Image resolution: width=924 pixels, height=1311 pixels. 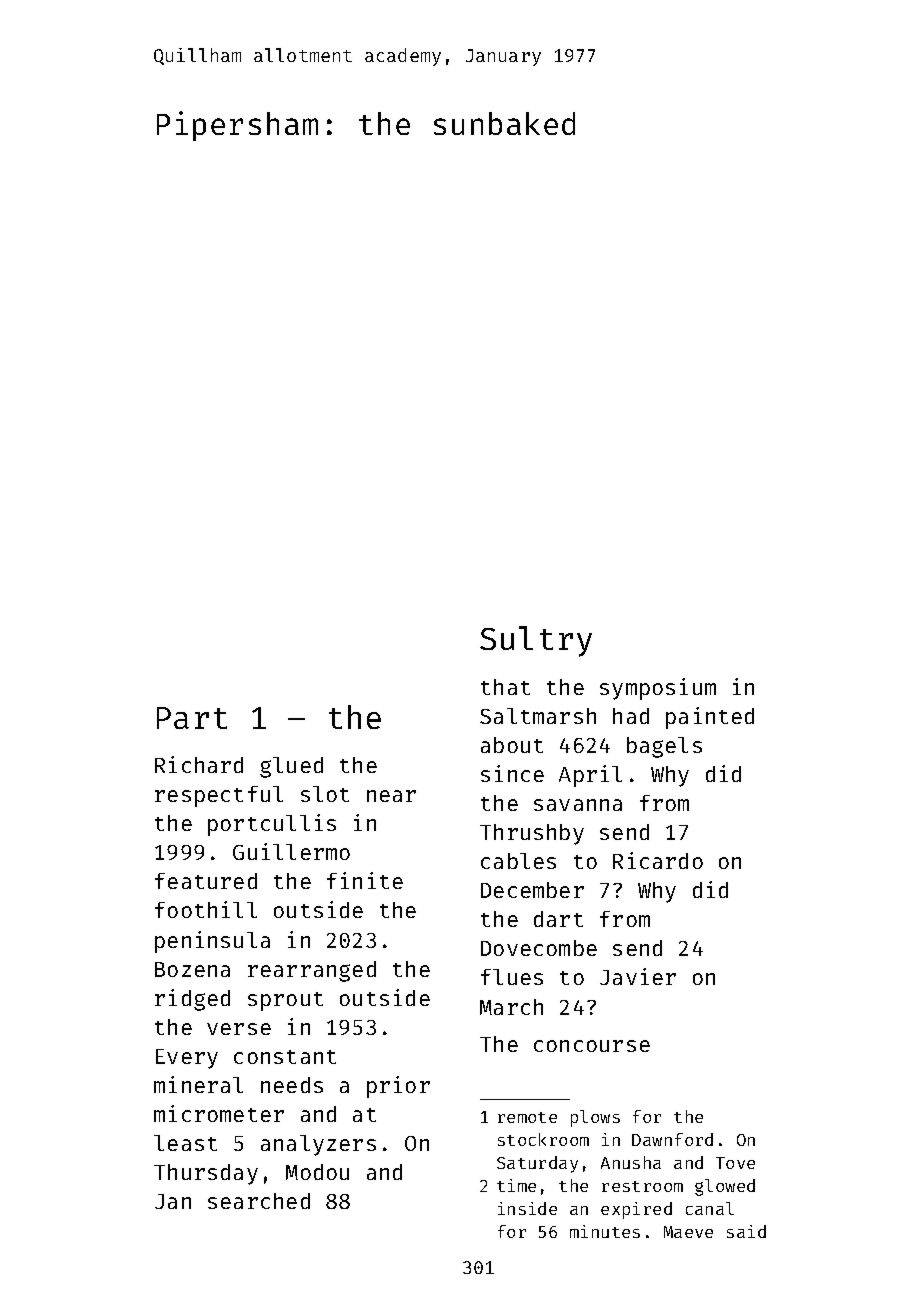 What do you see at coordinates (192, 969) in the document?
I see `Bozena` at bounding box center [192, 969].
